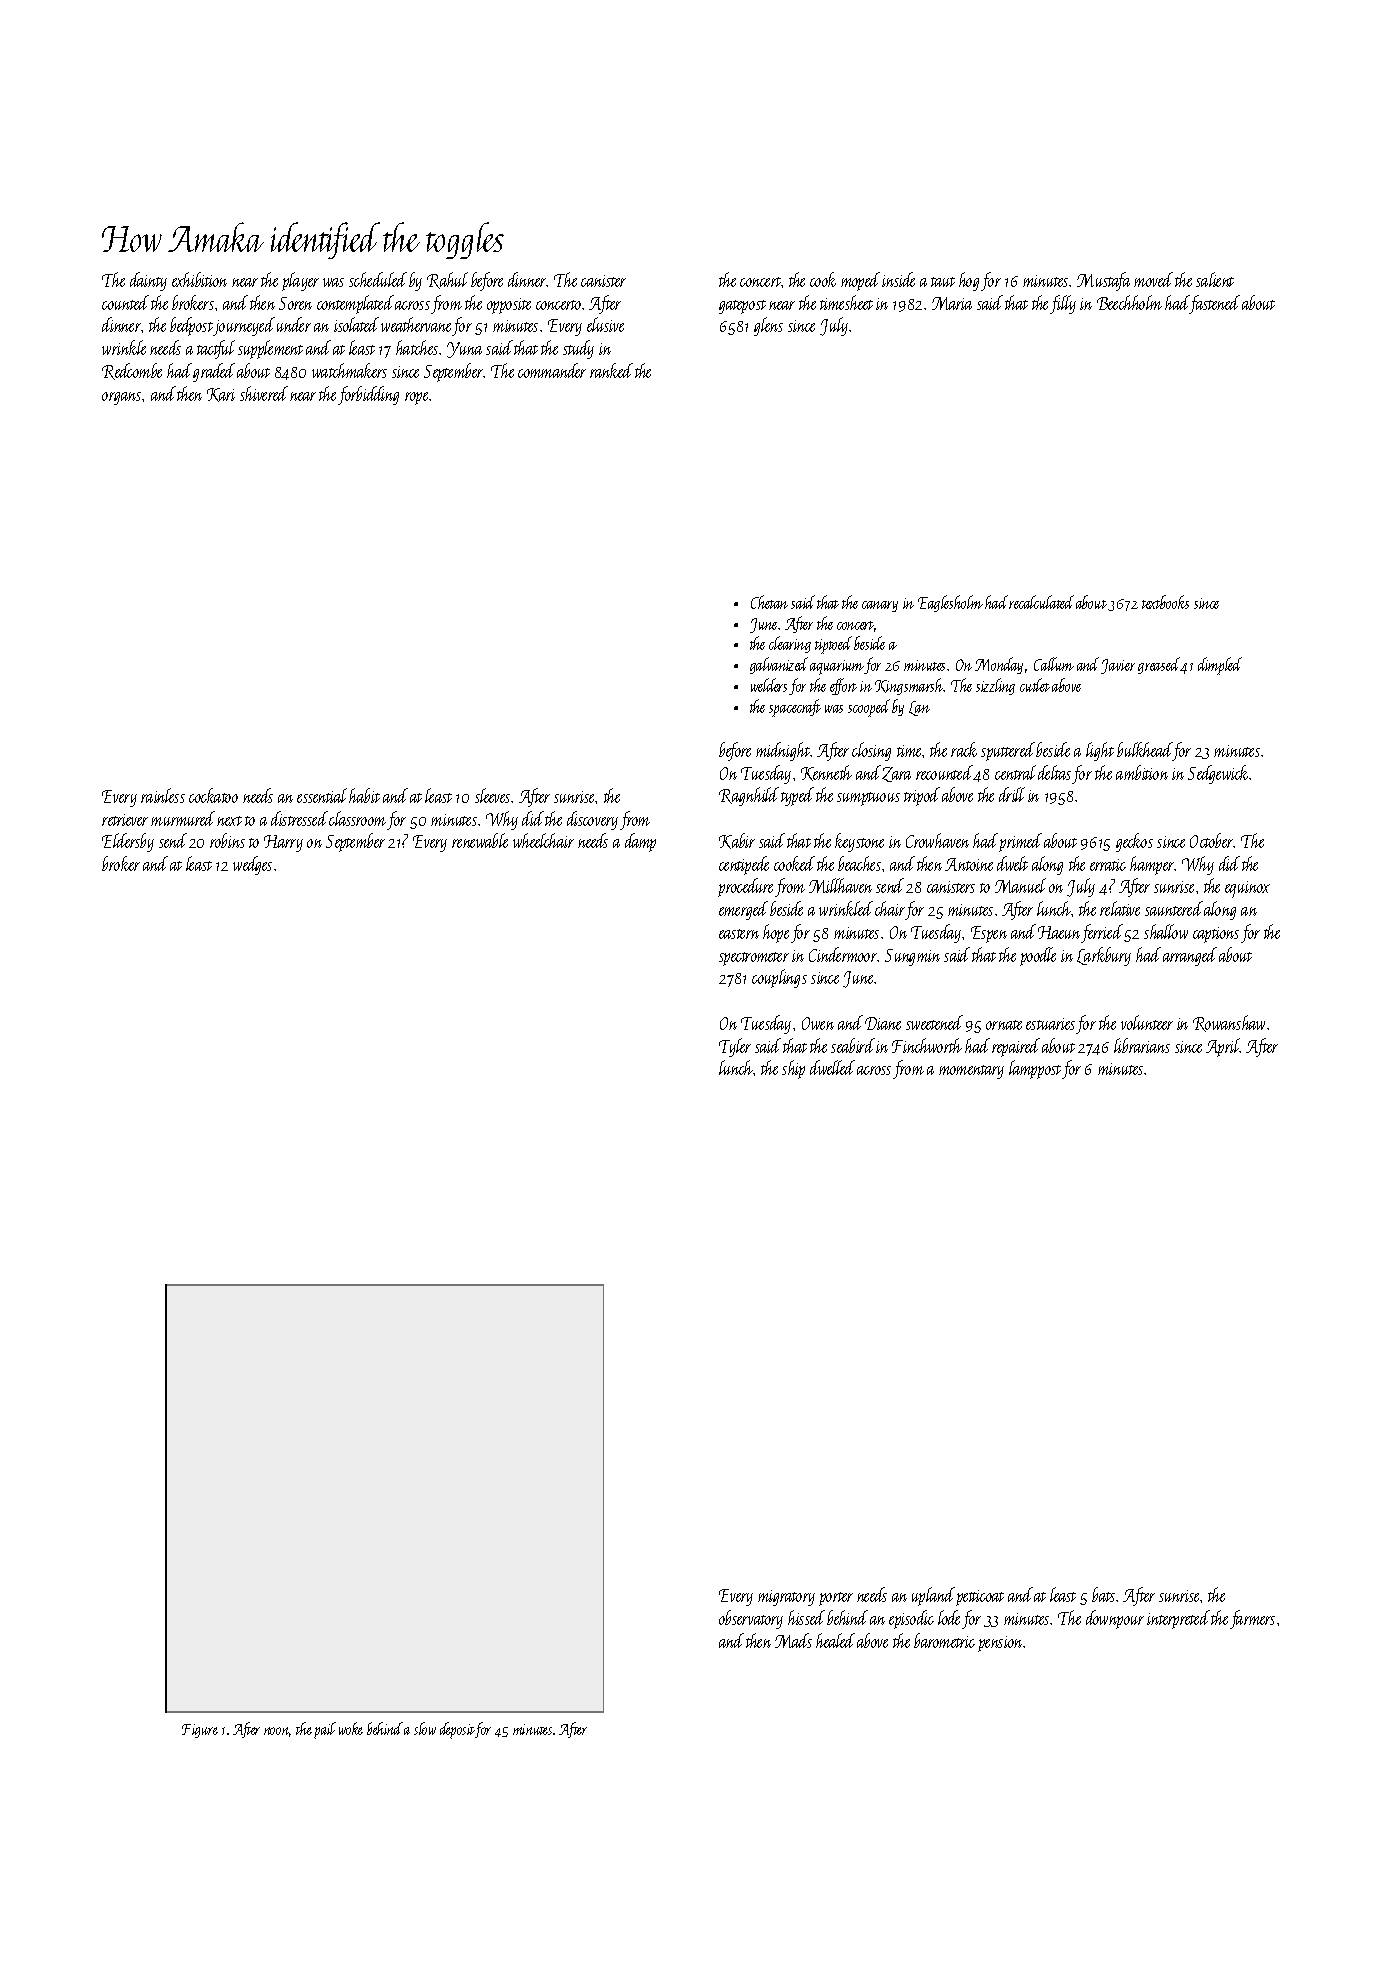 Image resolution: width=1386 pixels, height=1969 pixels. I want to click on dimpled, so click(1220, 666).
